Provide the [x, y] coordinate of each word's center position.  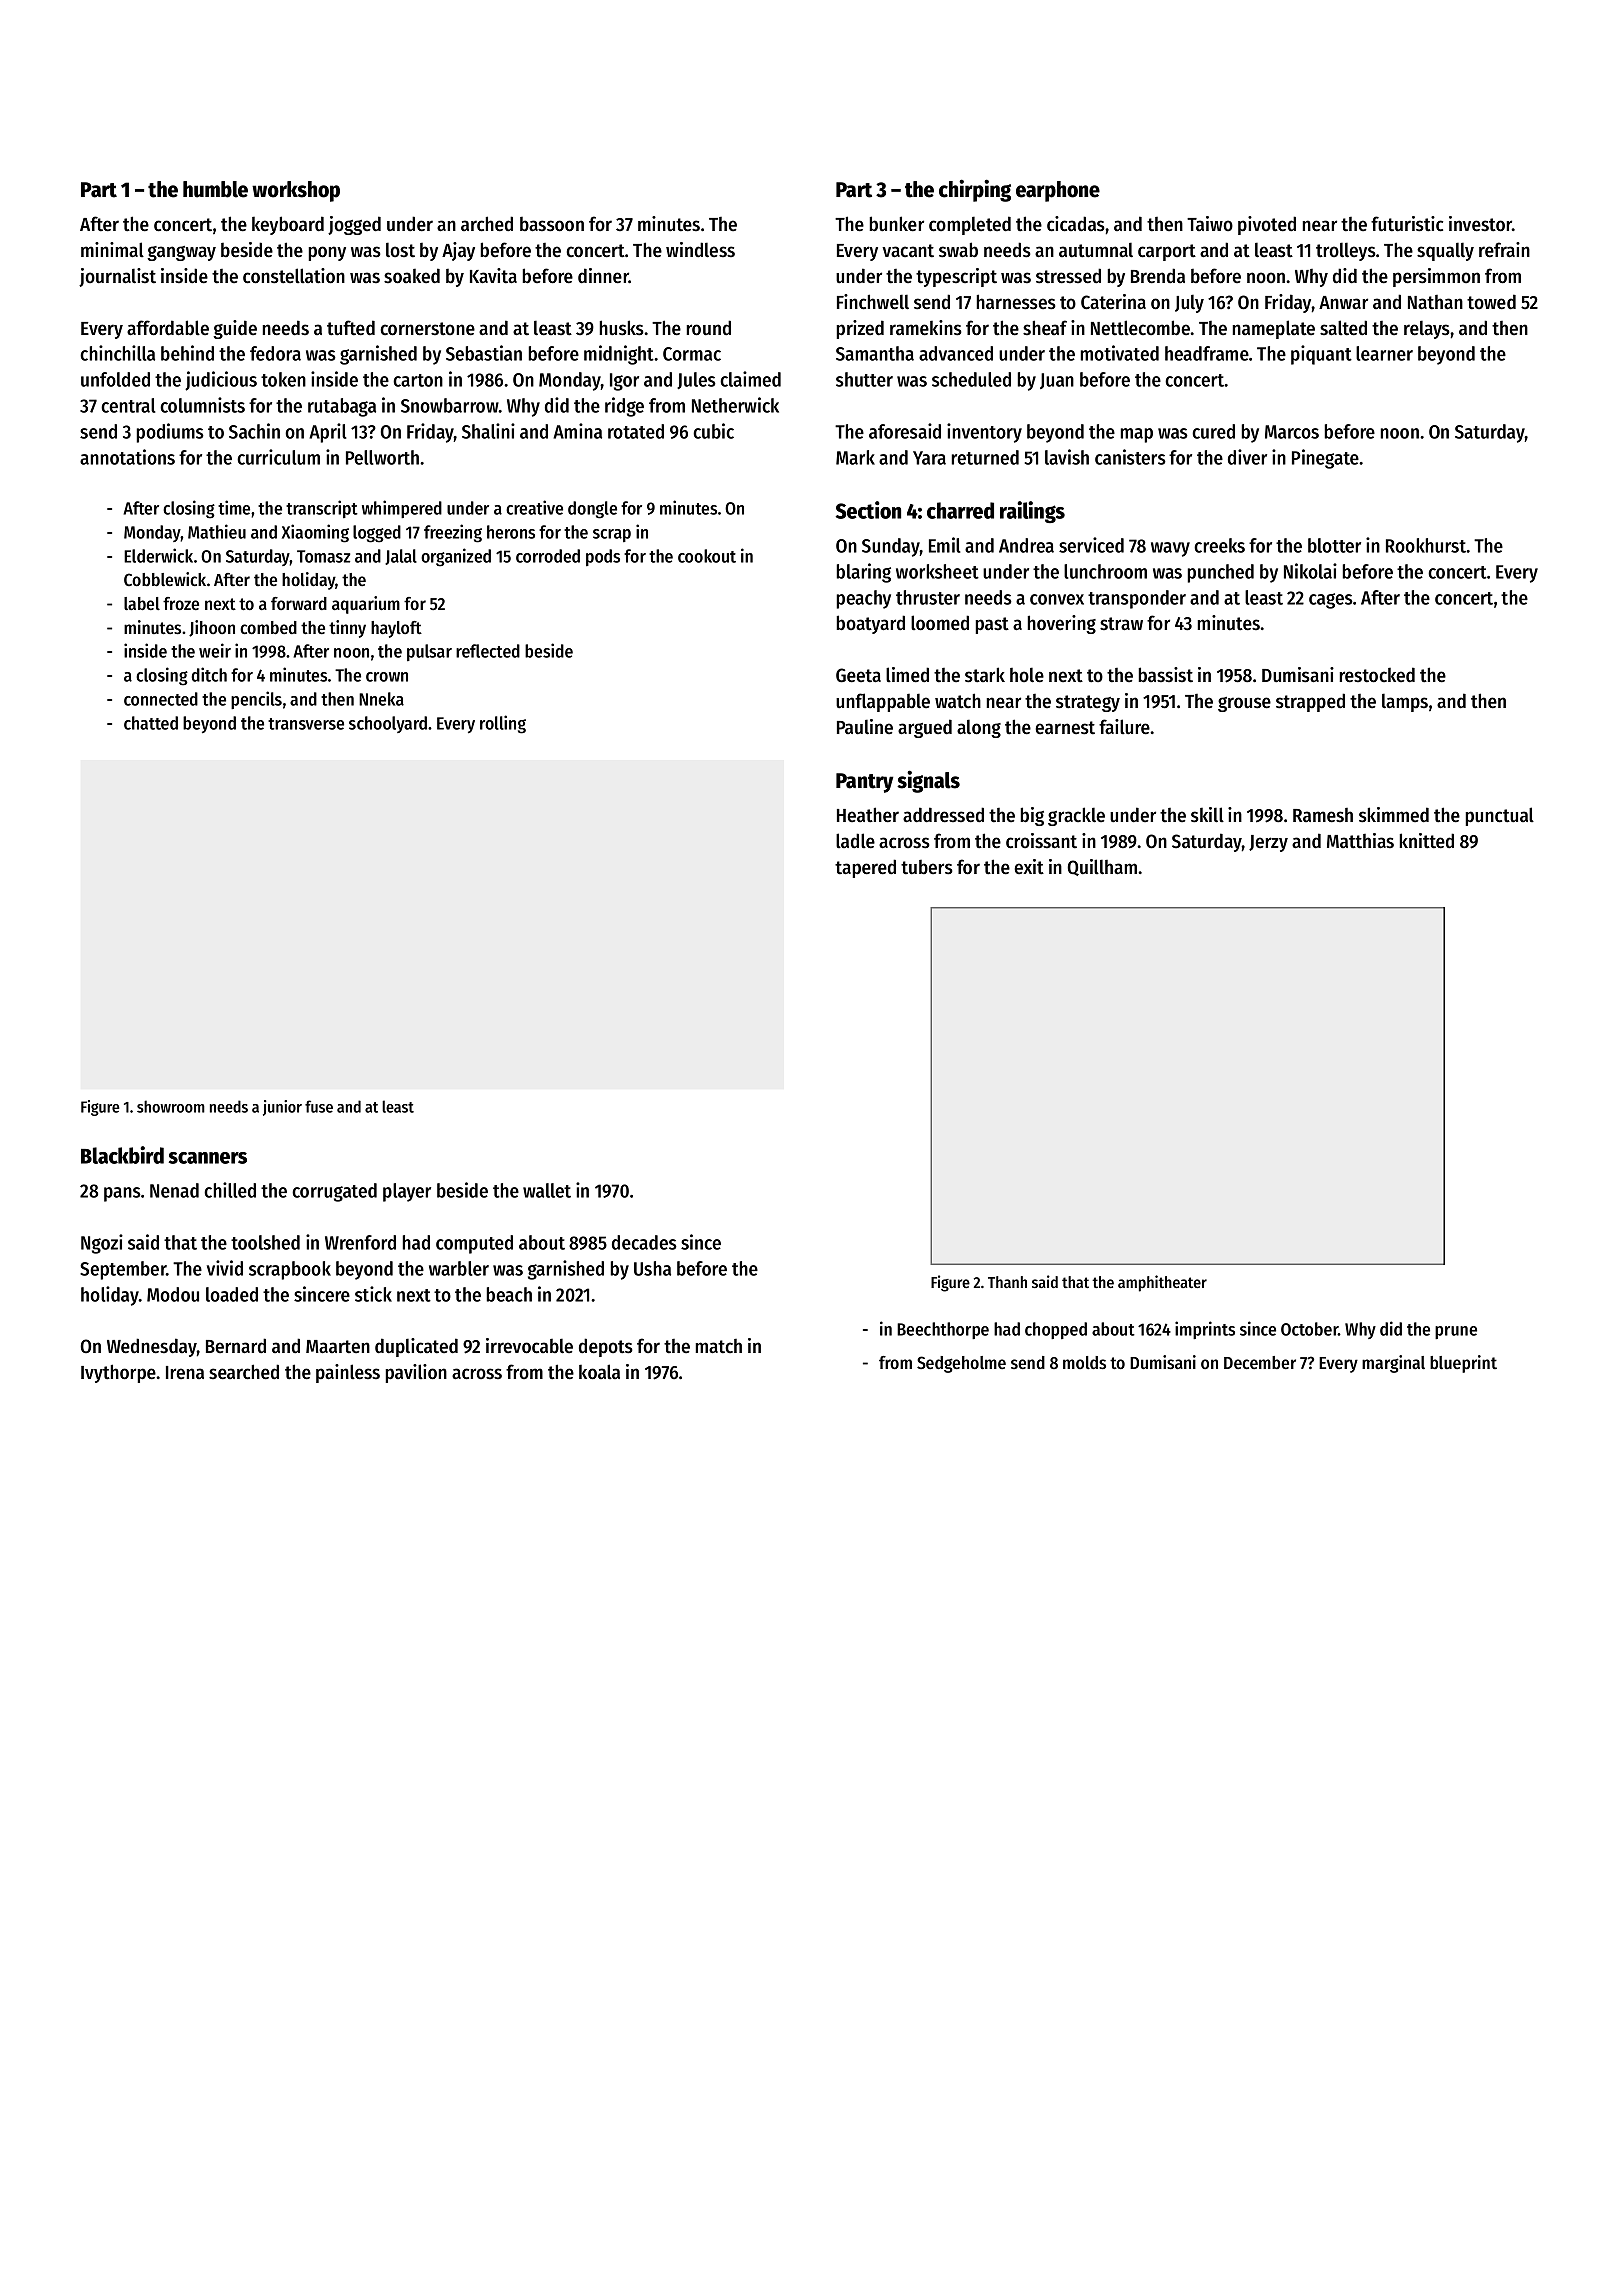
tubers [927, 867]
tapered [865, 868]
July [1189, 303]
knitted [1427, 841]
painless [348, 1373]
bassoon [552, 224]
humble [215, 189]
